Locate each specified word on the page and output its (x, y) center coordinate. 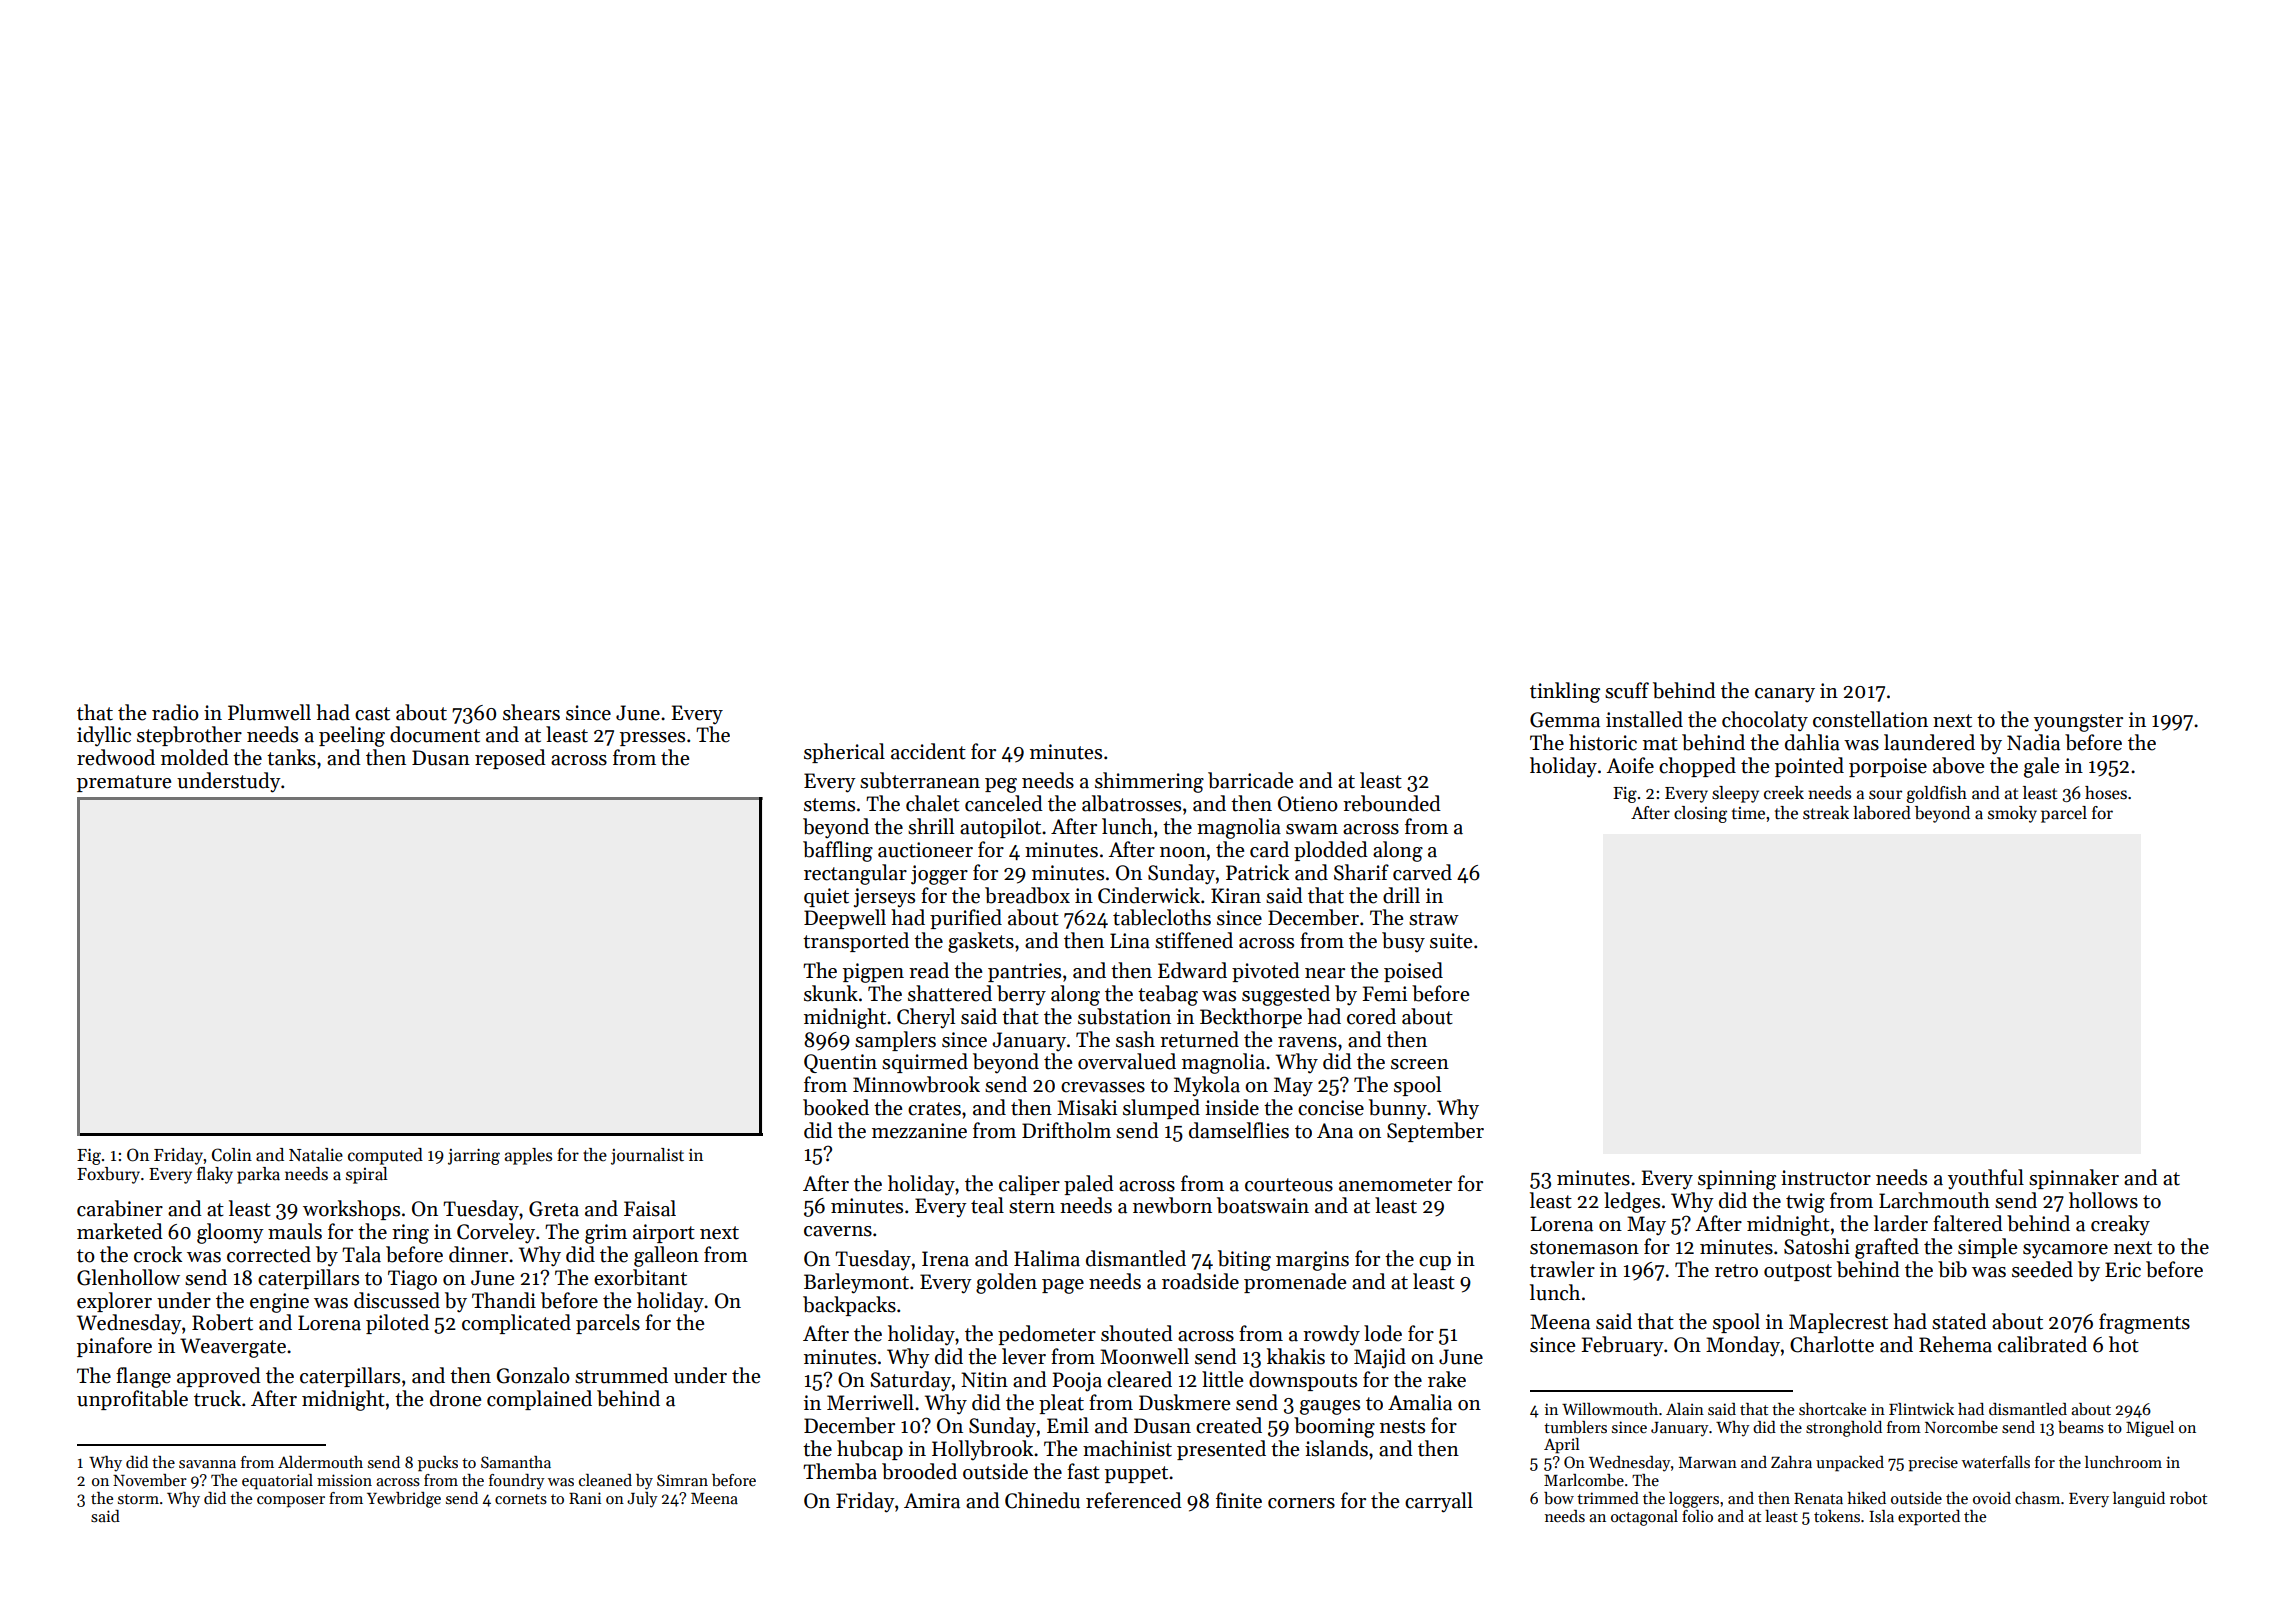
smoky (2012, 814)
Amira (932, 1501)
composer (291, 1502)
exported (1929, 1518)
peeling (352, 736)
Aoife (1630, 765)
